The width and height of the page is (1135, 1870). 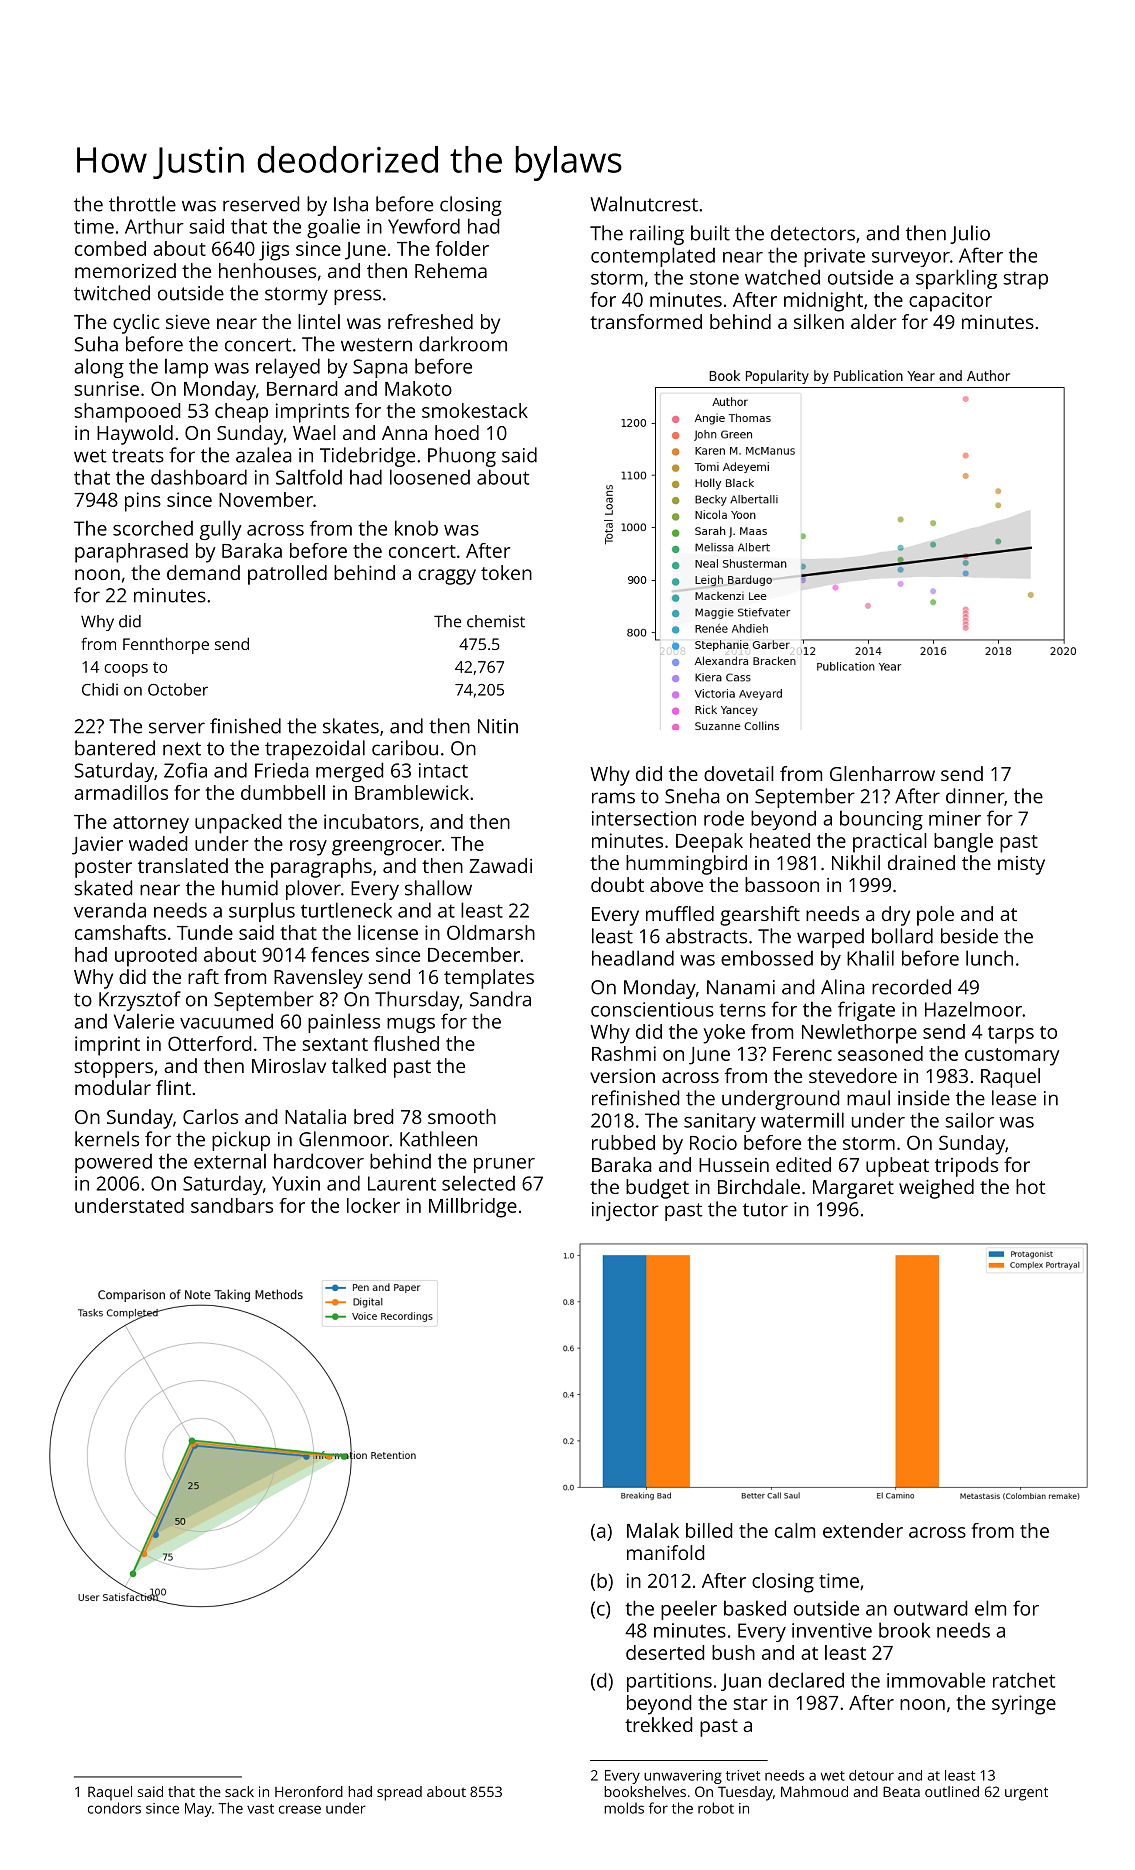 I want to click on shallow, so click(x=438, y=888).
